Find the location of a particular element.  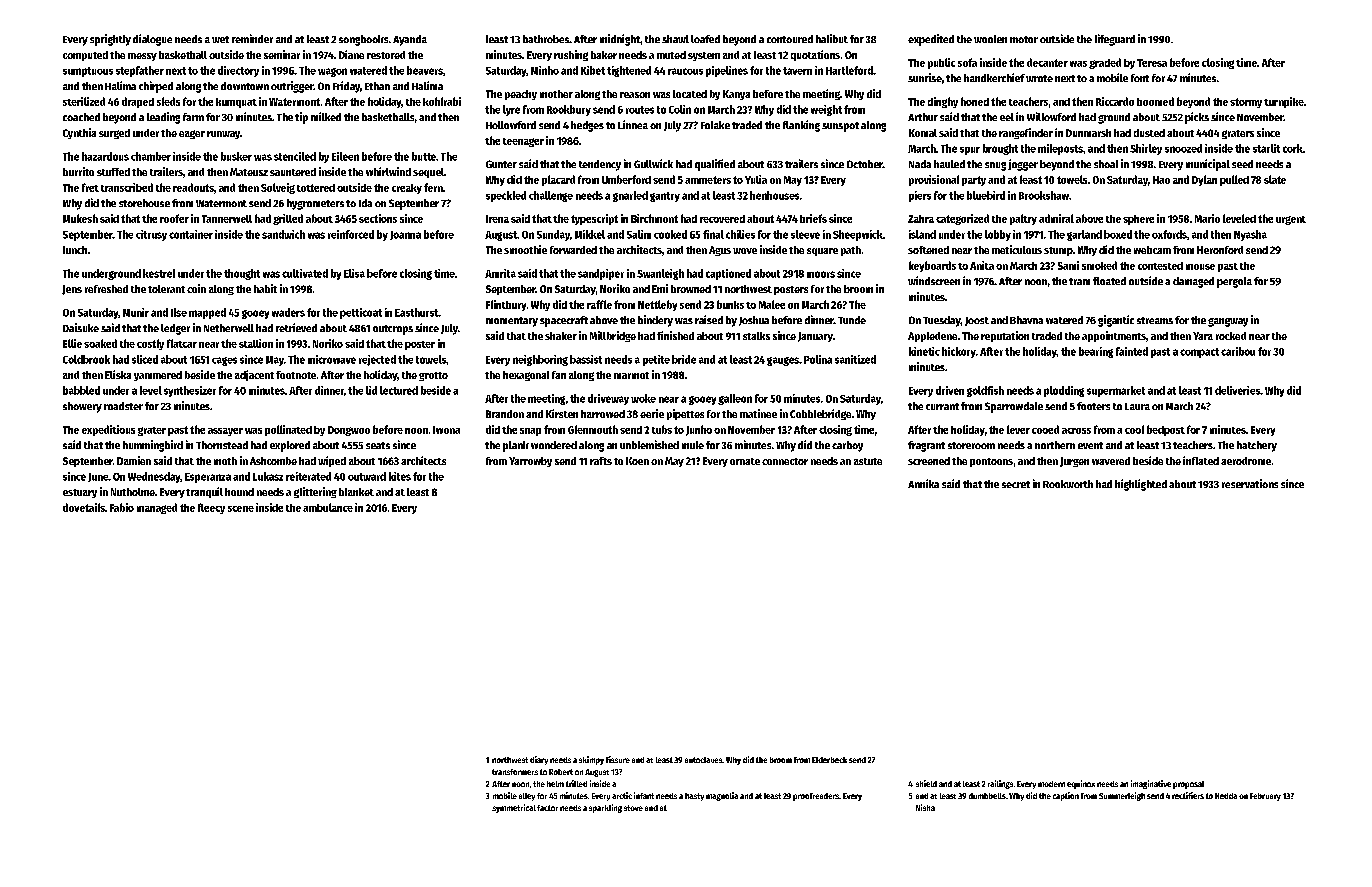

rafts is located at coordinates (601, 461).
